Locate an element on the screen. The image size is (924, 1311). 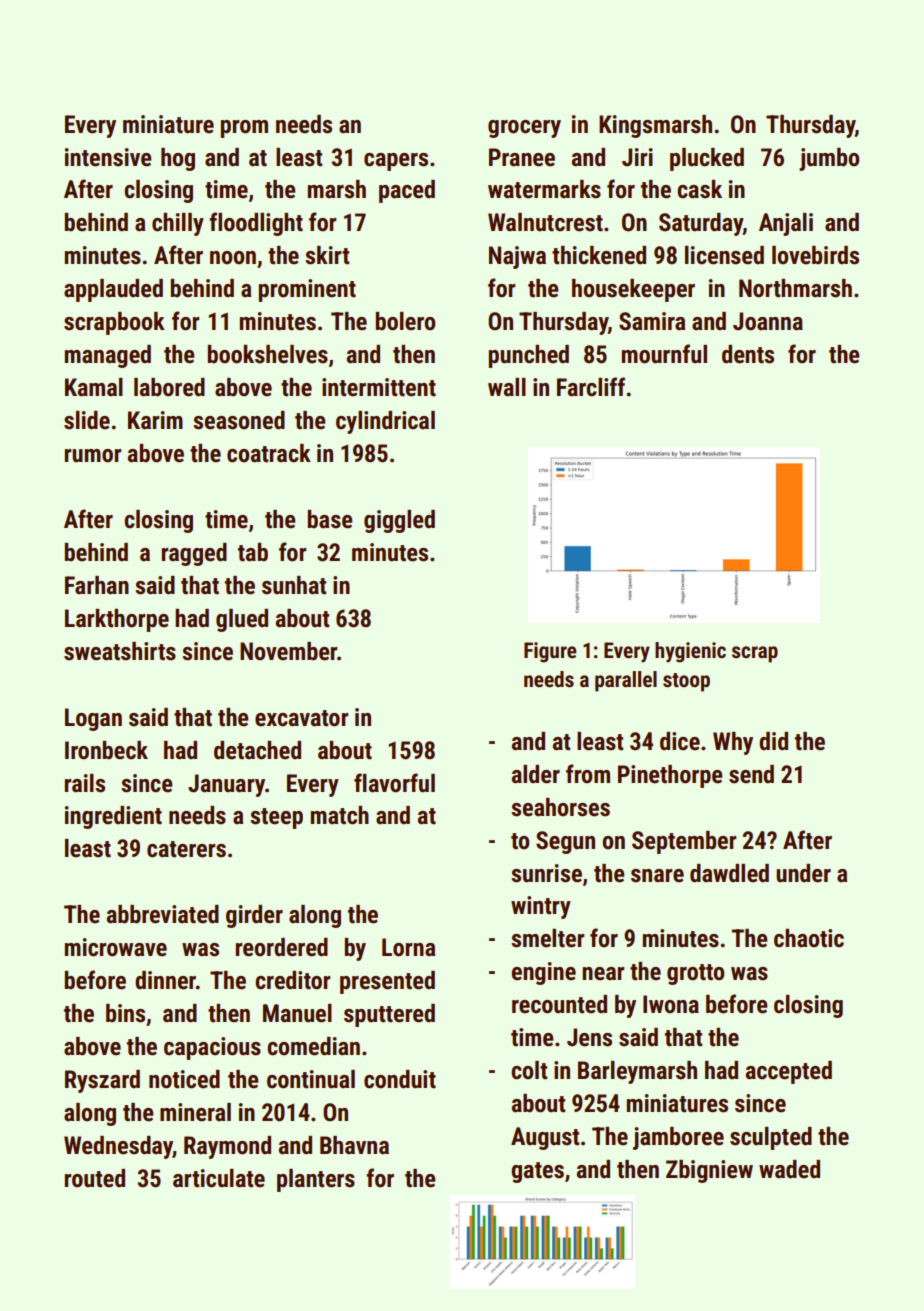
abbreviated is located at coordinates (163, 914).
